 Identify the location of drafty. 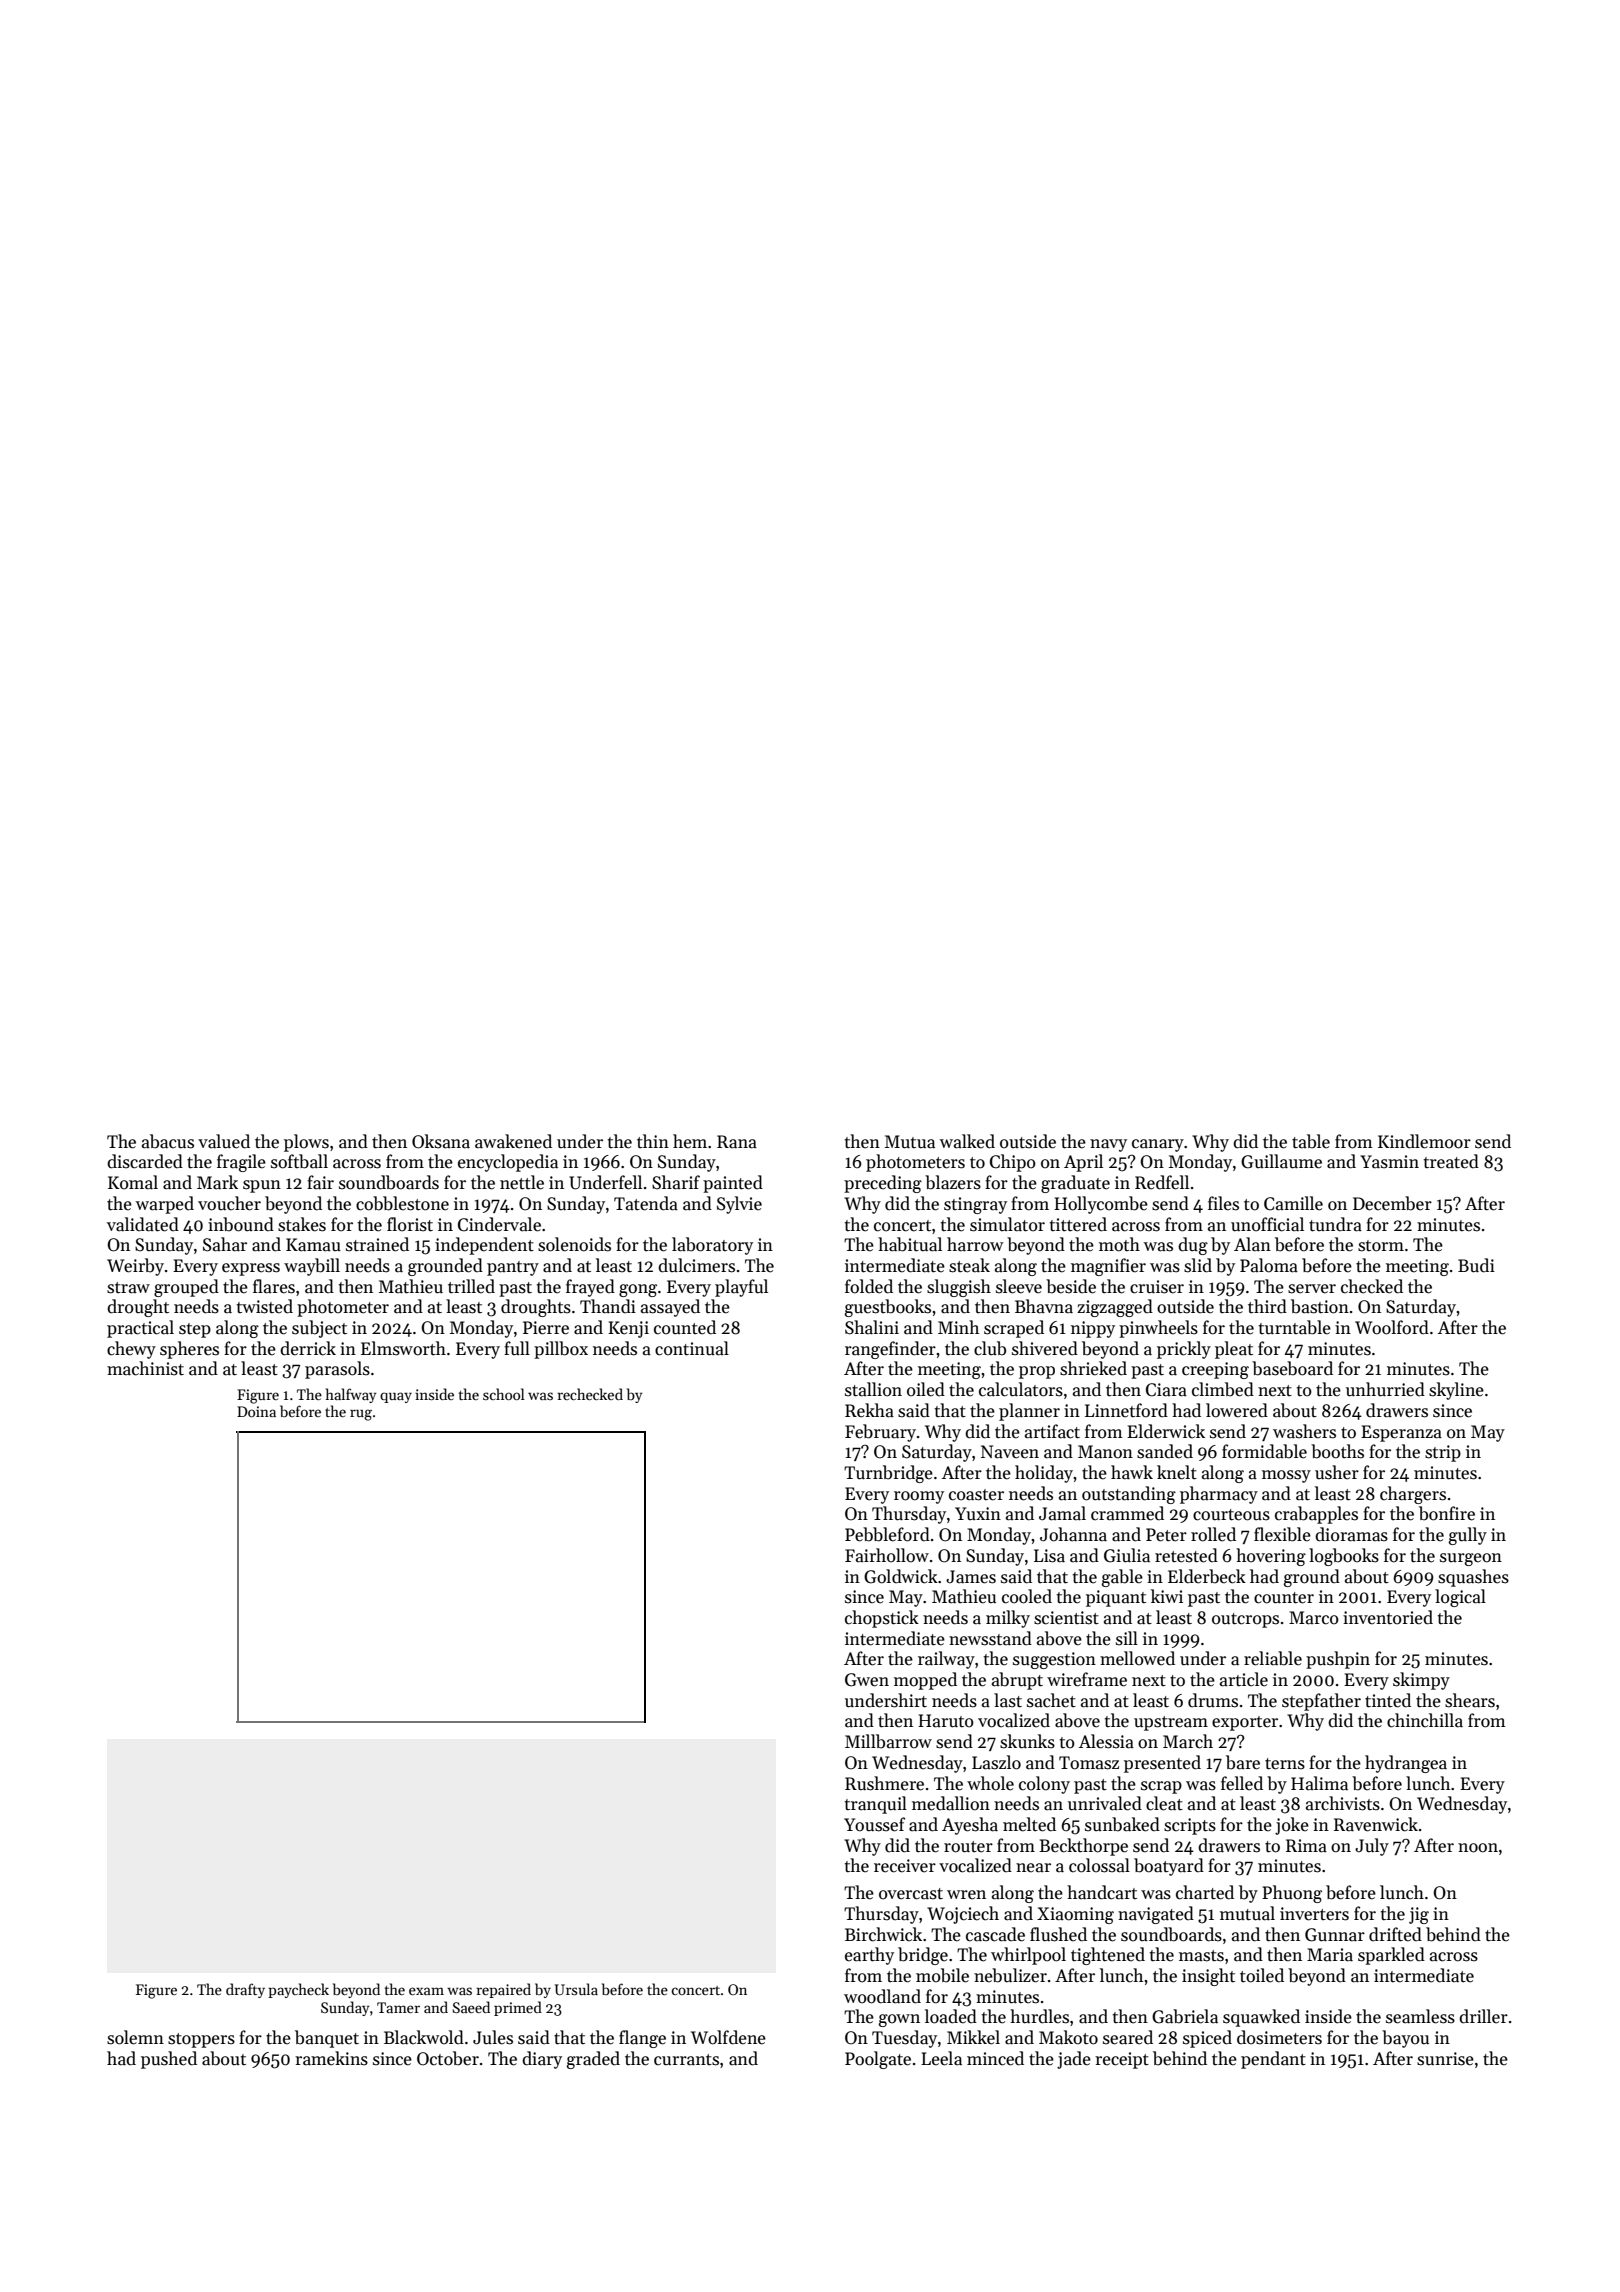
(245, 1990).
